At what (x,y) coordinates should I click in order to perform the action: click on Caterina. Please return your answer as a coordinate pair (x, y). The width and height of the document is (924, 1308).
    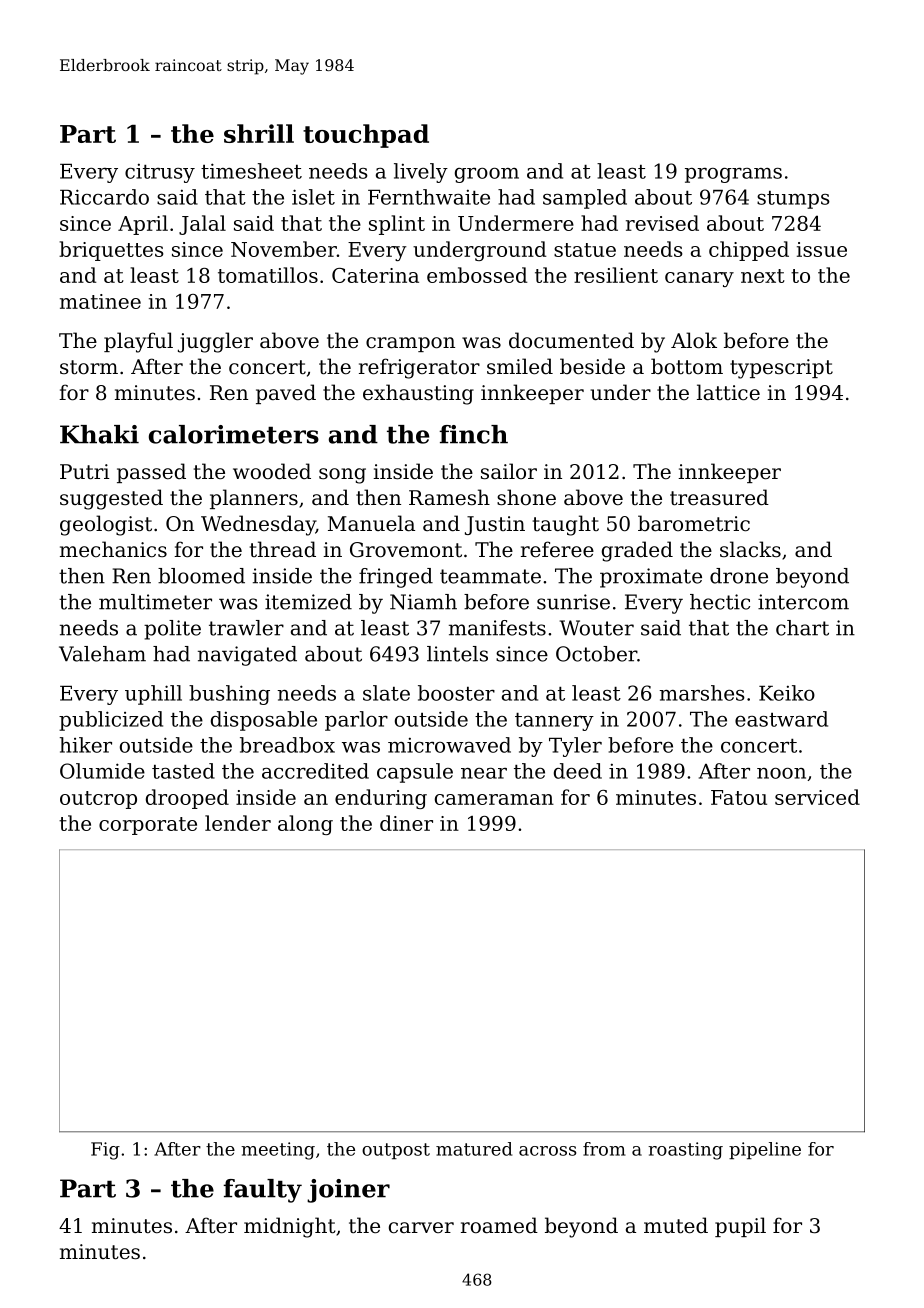
    Looking at the image, I should click on (375, 275).
